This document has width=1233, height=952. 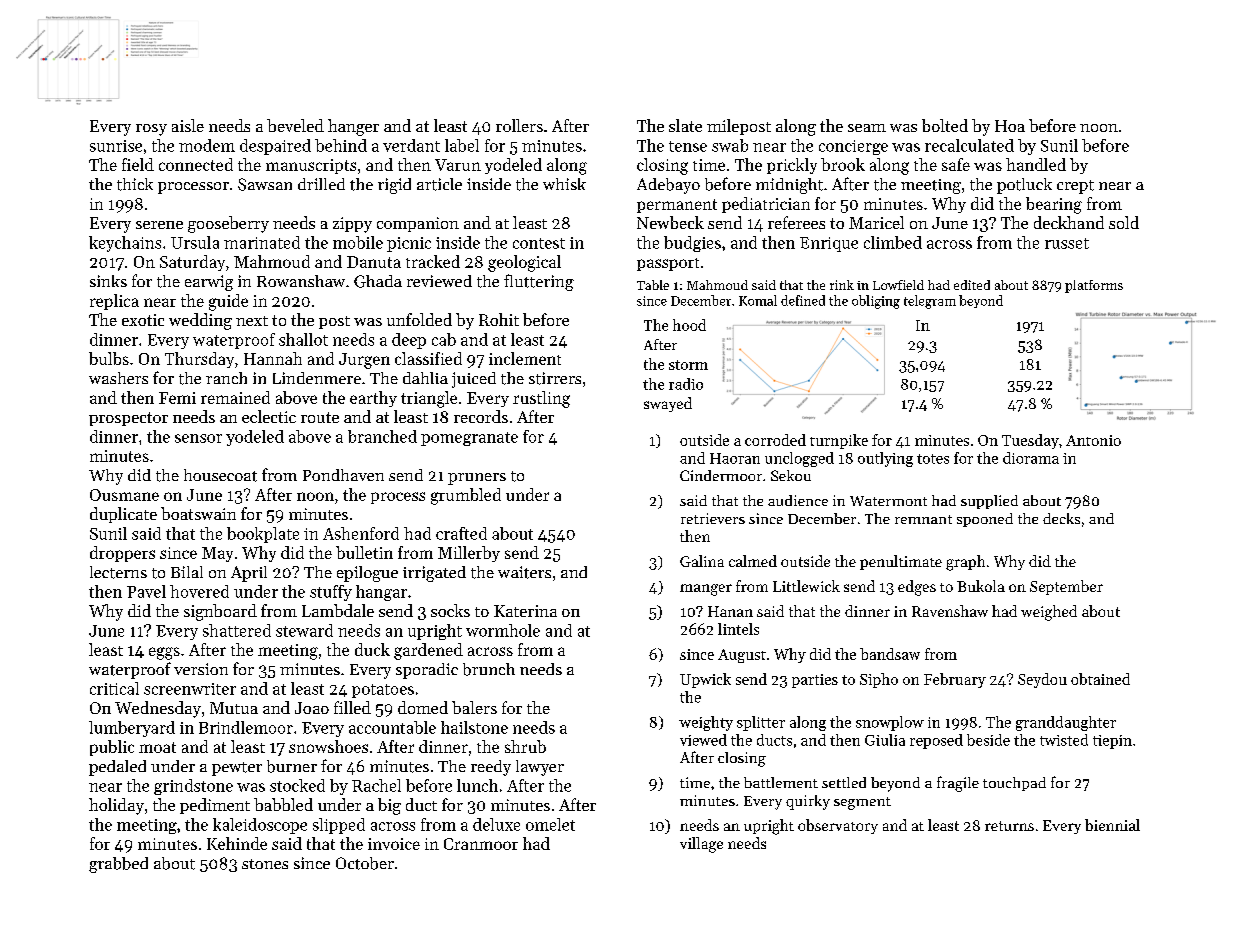 I want to click on tense, so click(x=688, y=146).
